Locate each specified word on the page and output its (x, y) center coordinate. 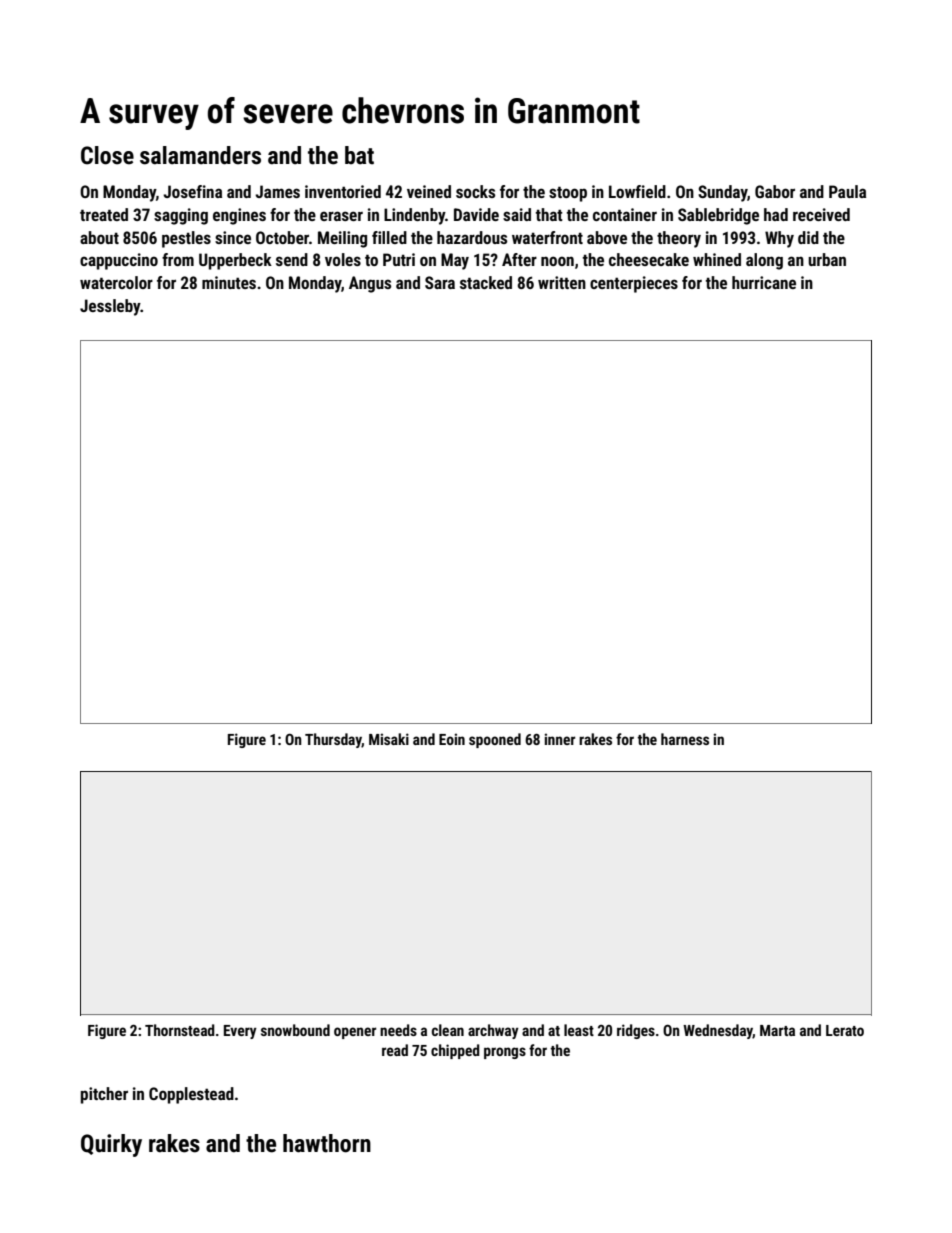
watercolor (116, 282)
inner (560, 739)
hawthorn (327, 1143)
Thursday (333, 740)
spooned (495, 740)
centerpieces (634, 284)
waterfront (547, 237)
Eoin (452, 739)
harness (685, 739)
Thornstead (180, 1030)
